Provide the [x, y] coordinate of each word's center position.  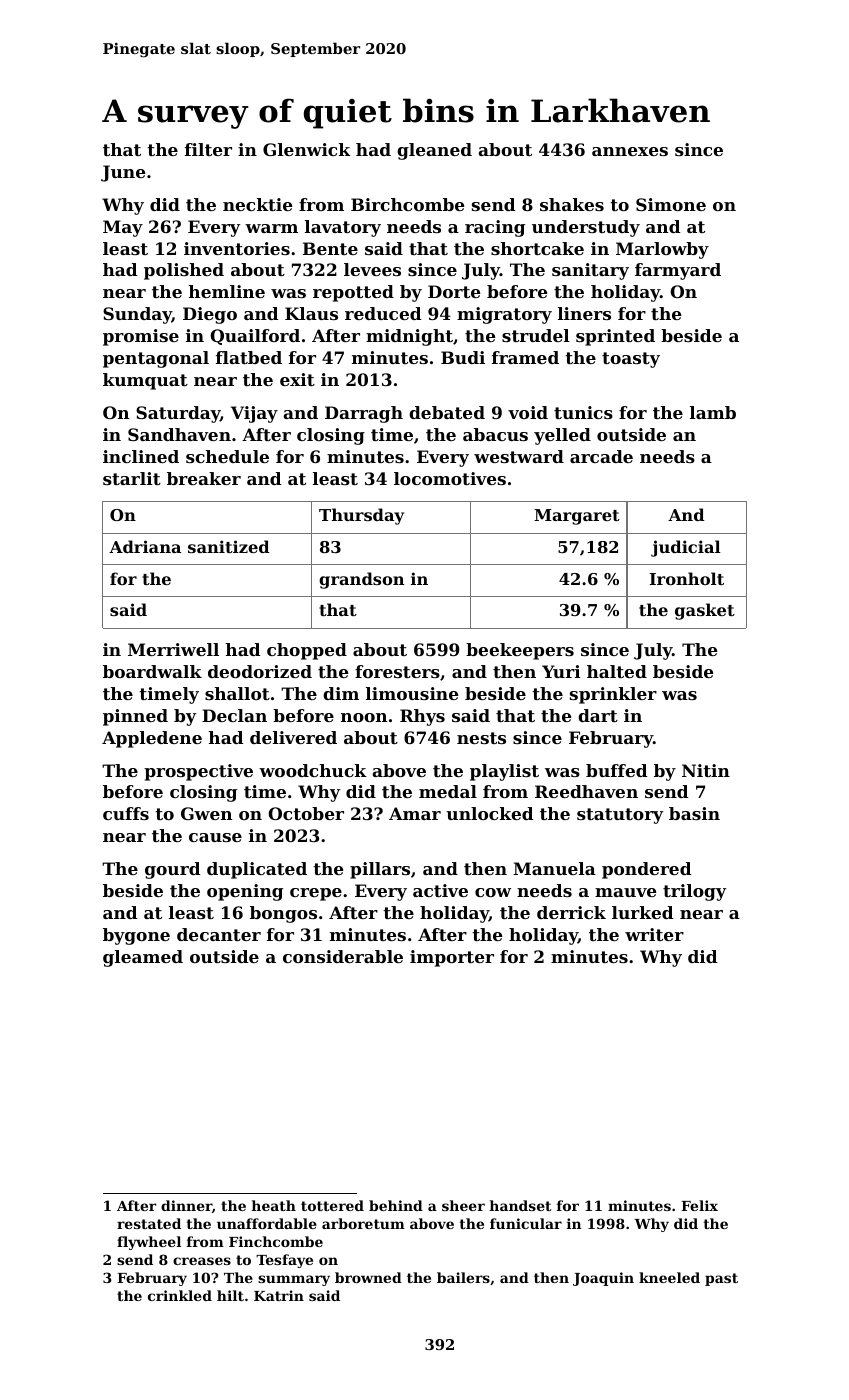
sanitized [229, 546]
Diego [210, 315]
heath [274, 1205]
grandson [361, 580]
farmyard [678, 271]
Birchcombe [407, 204]
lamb [713, 412]
